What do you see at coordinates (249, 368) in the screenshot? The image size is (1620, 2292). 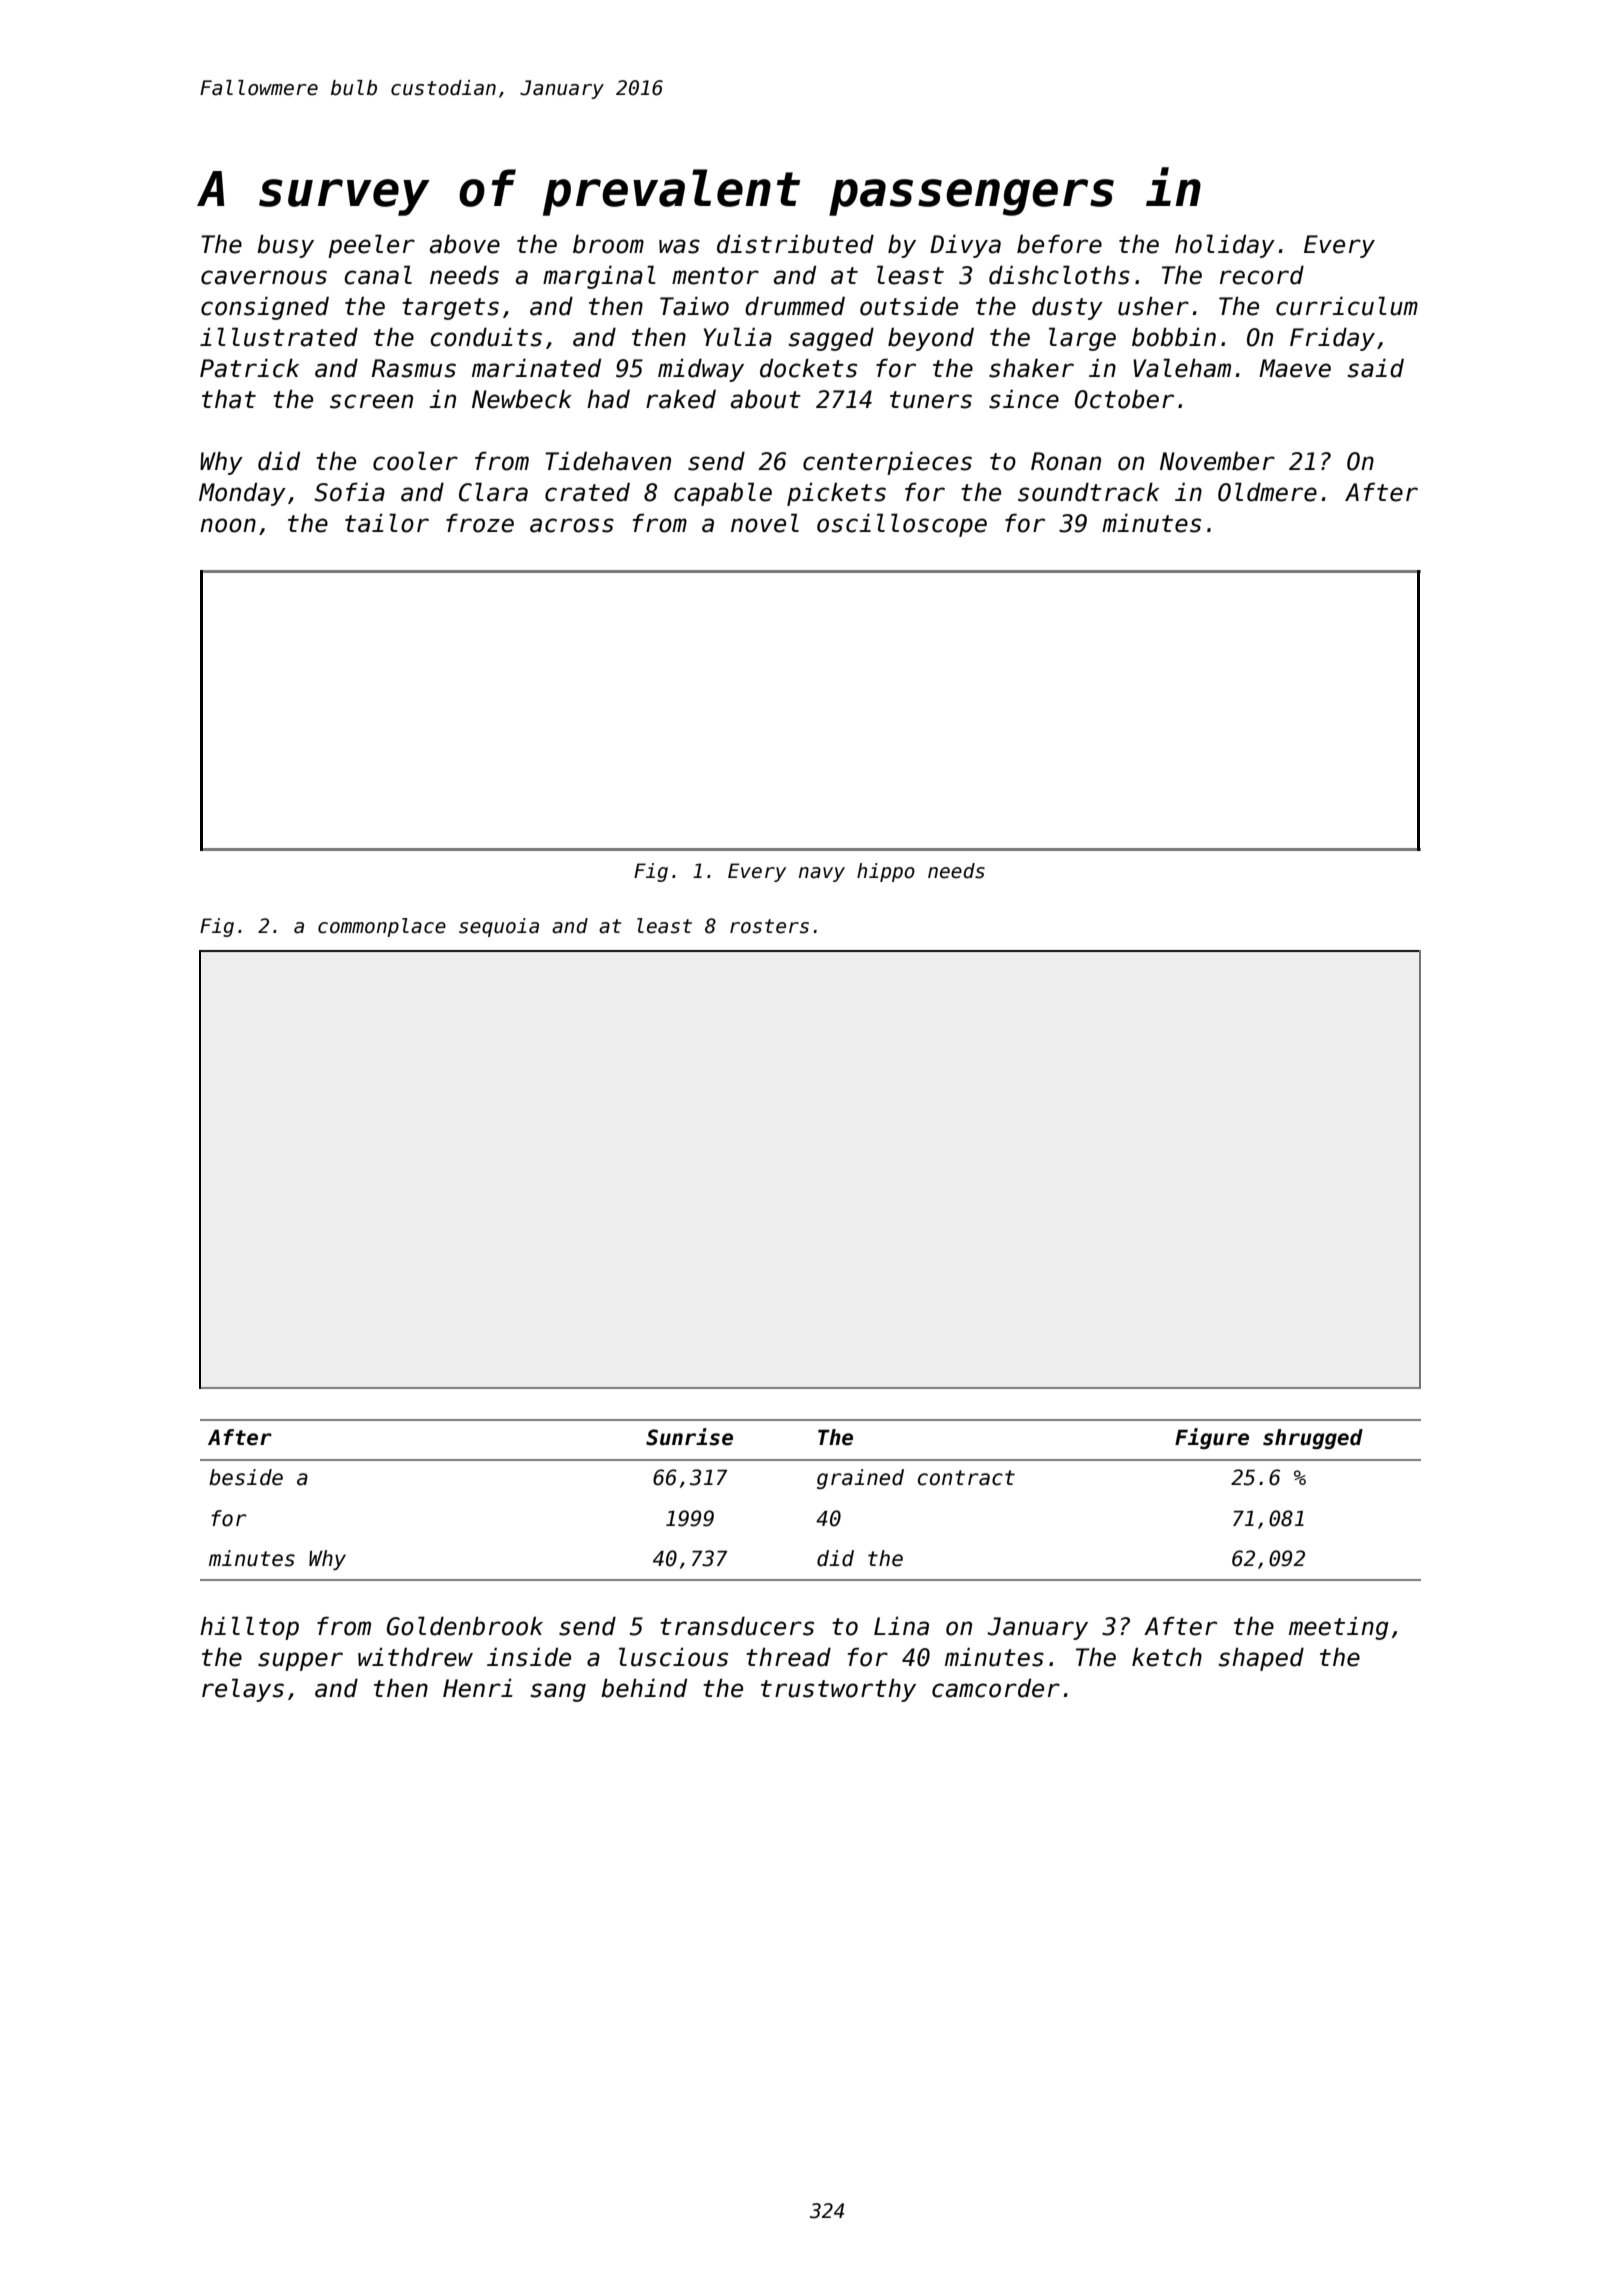 I see `Patrick` at bounding box center [249, 368].
